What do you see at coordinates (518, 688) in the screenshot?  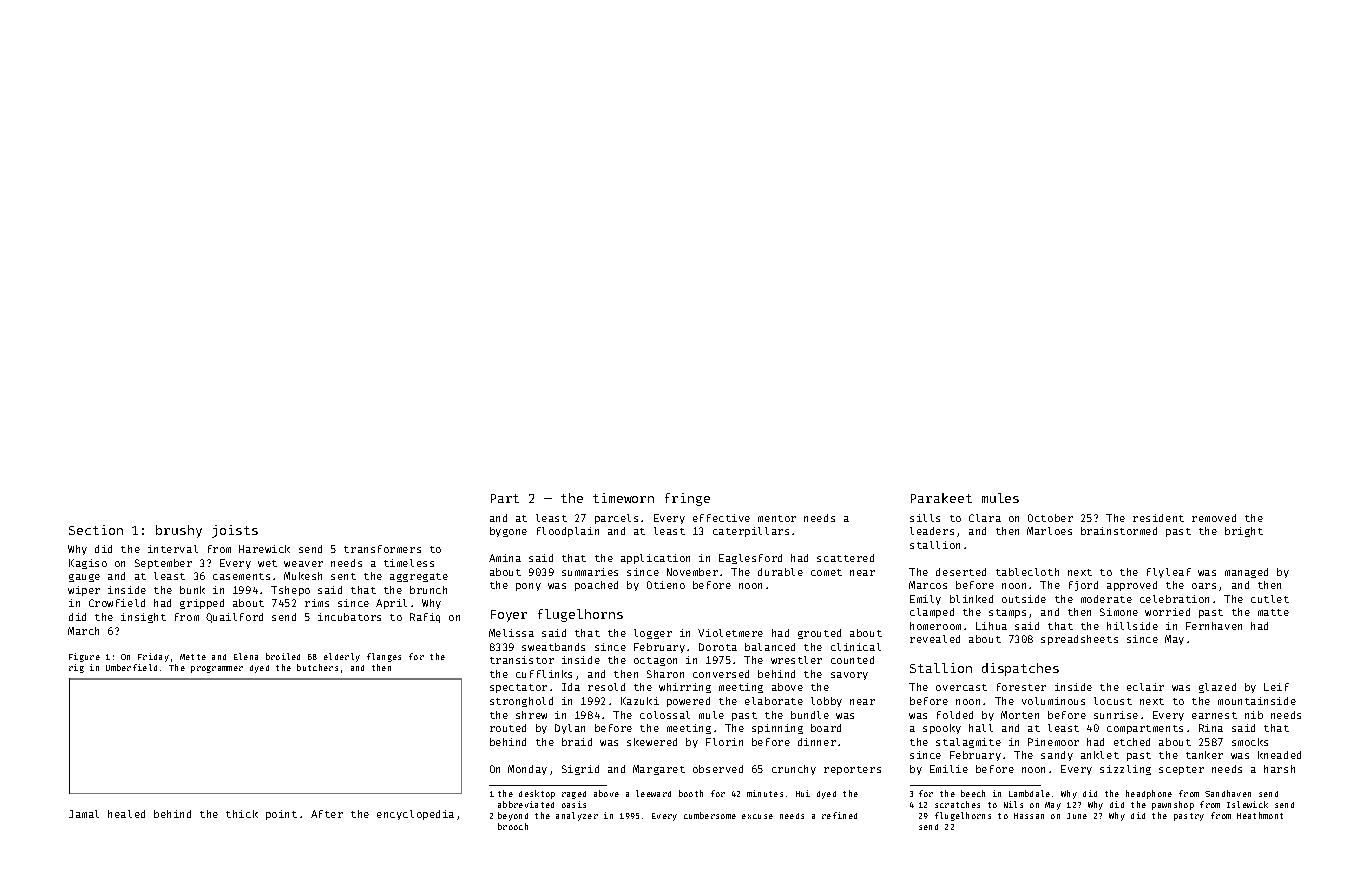 I see `spectator` at bounding box center [518, 688].
